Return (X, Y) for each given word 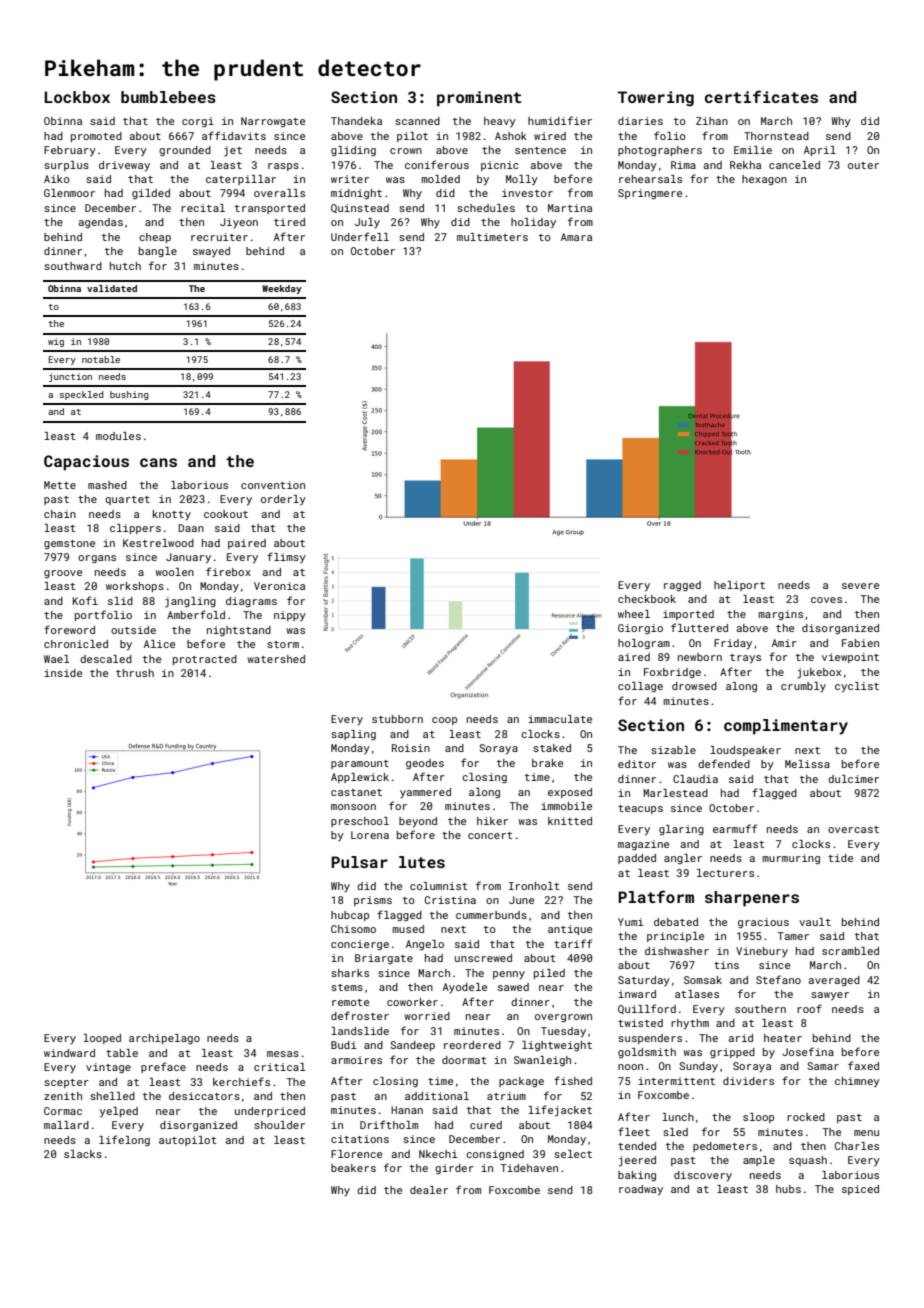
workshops (135, 587)
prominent (479, 99)
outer (863, 165)
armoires (356, 1060)
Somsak (703, 980)
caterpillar (241, 180)
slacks (83, 1154)
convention (273, 485)
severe (860, 586)
